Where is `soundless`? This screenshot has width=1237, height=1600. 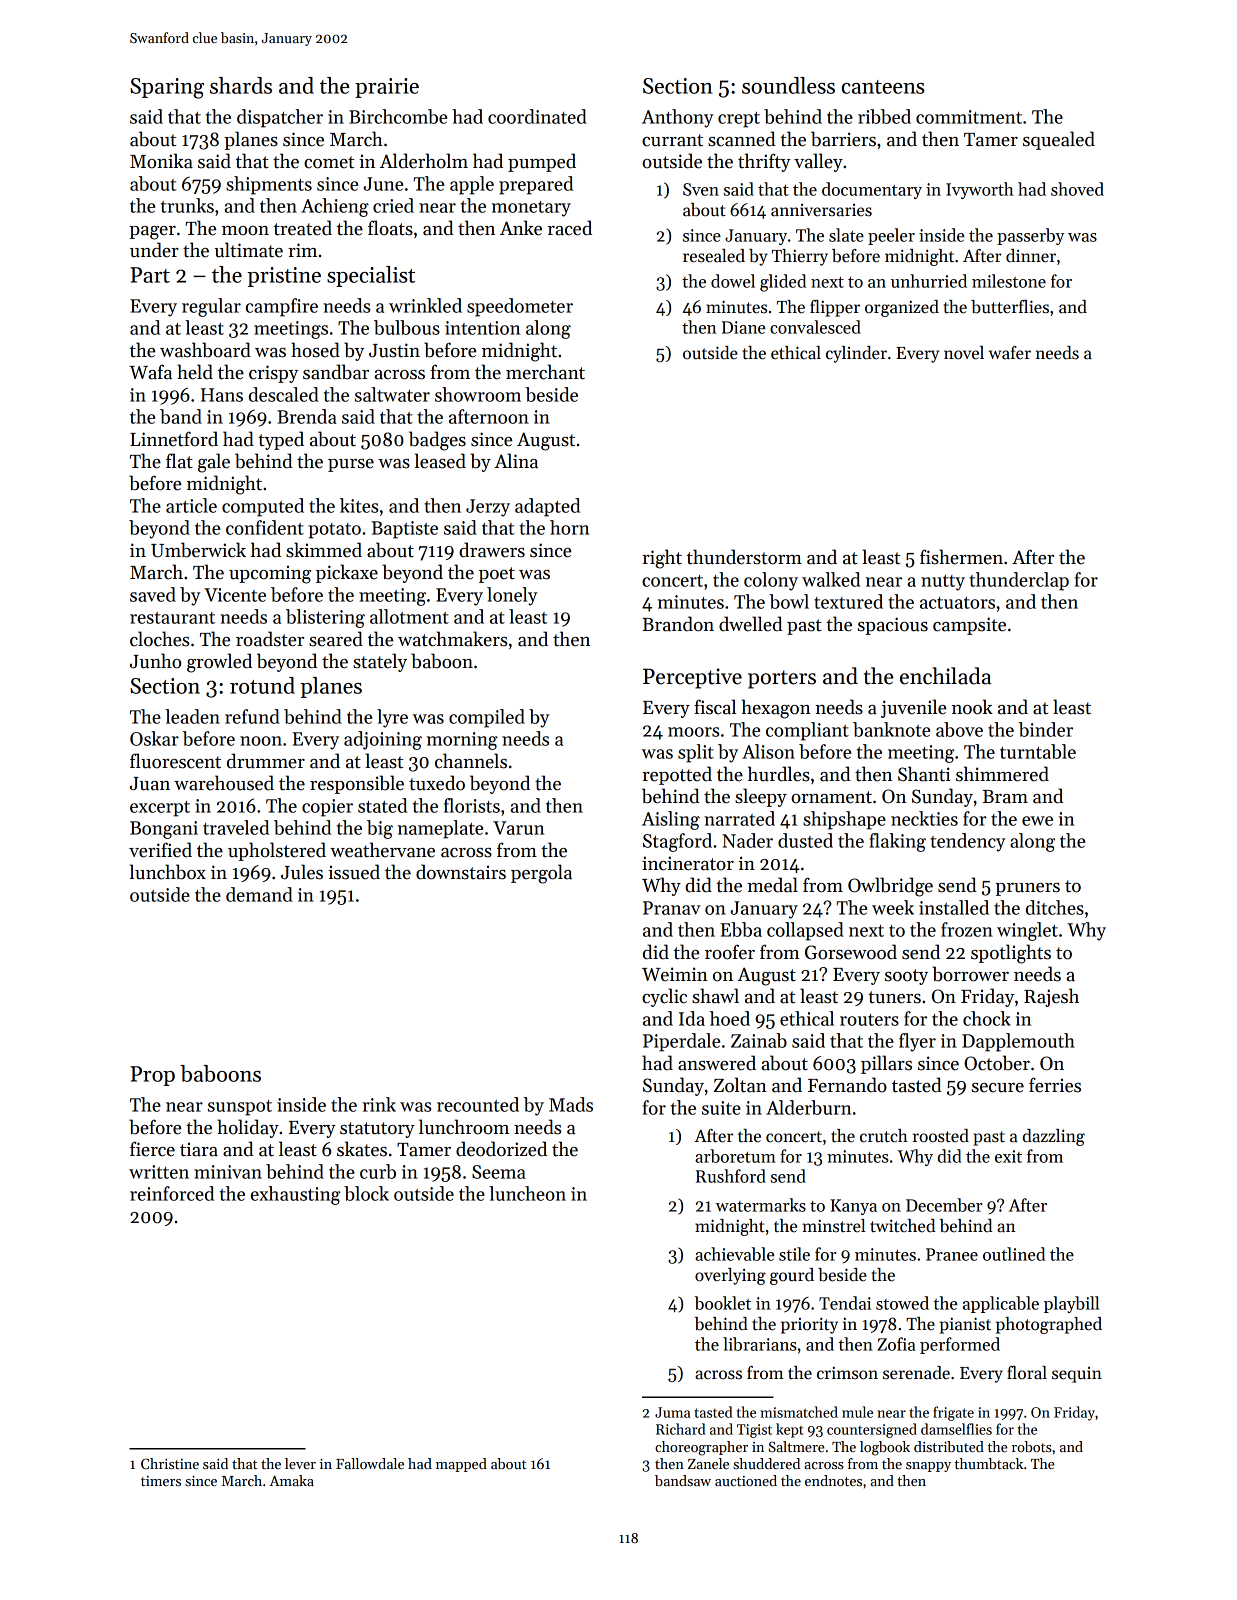 soundless is located at coordinates (788, 85).
